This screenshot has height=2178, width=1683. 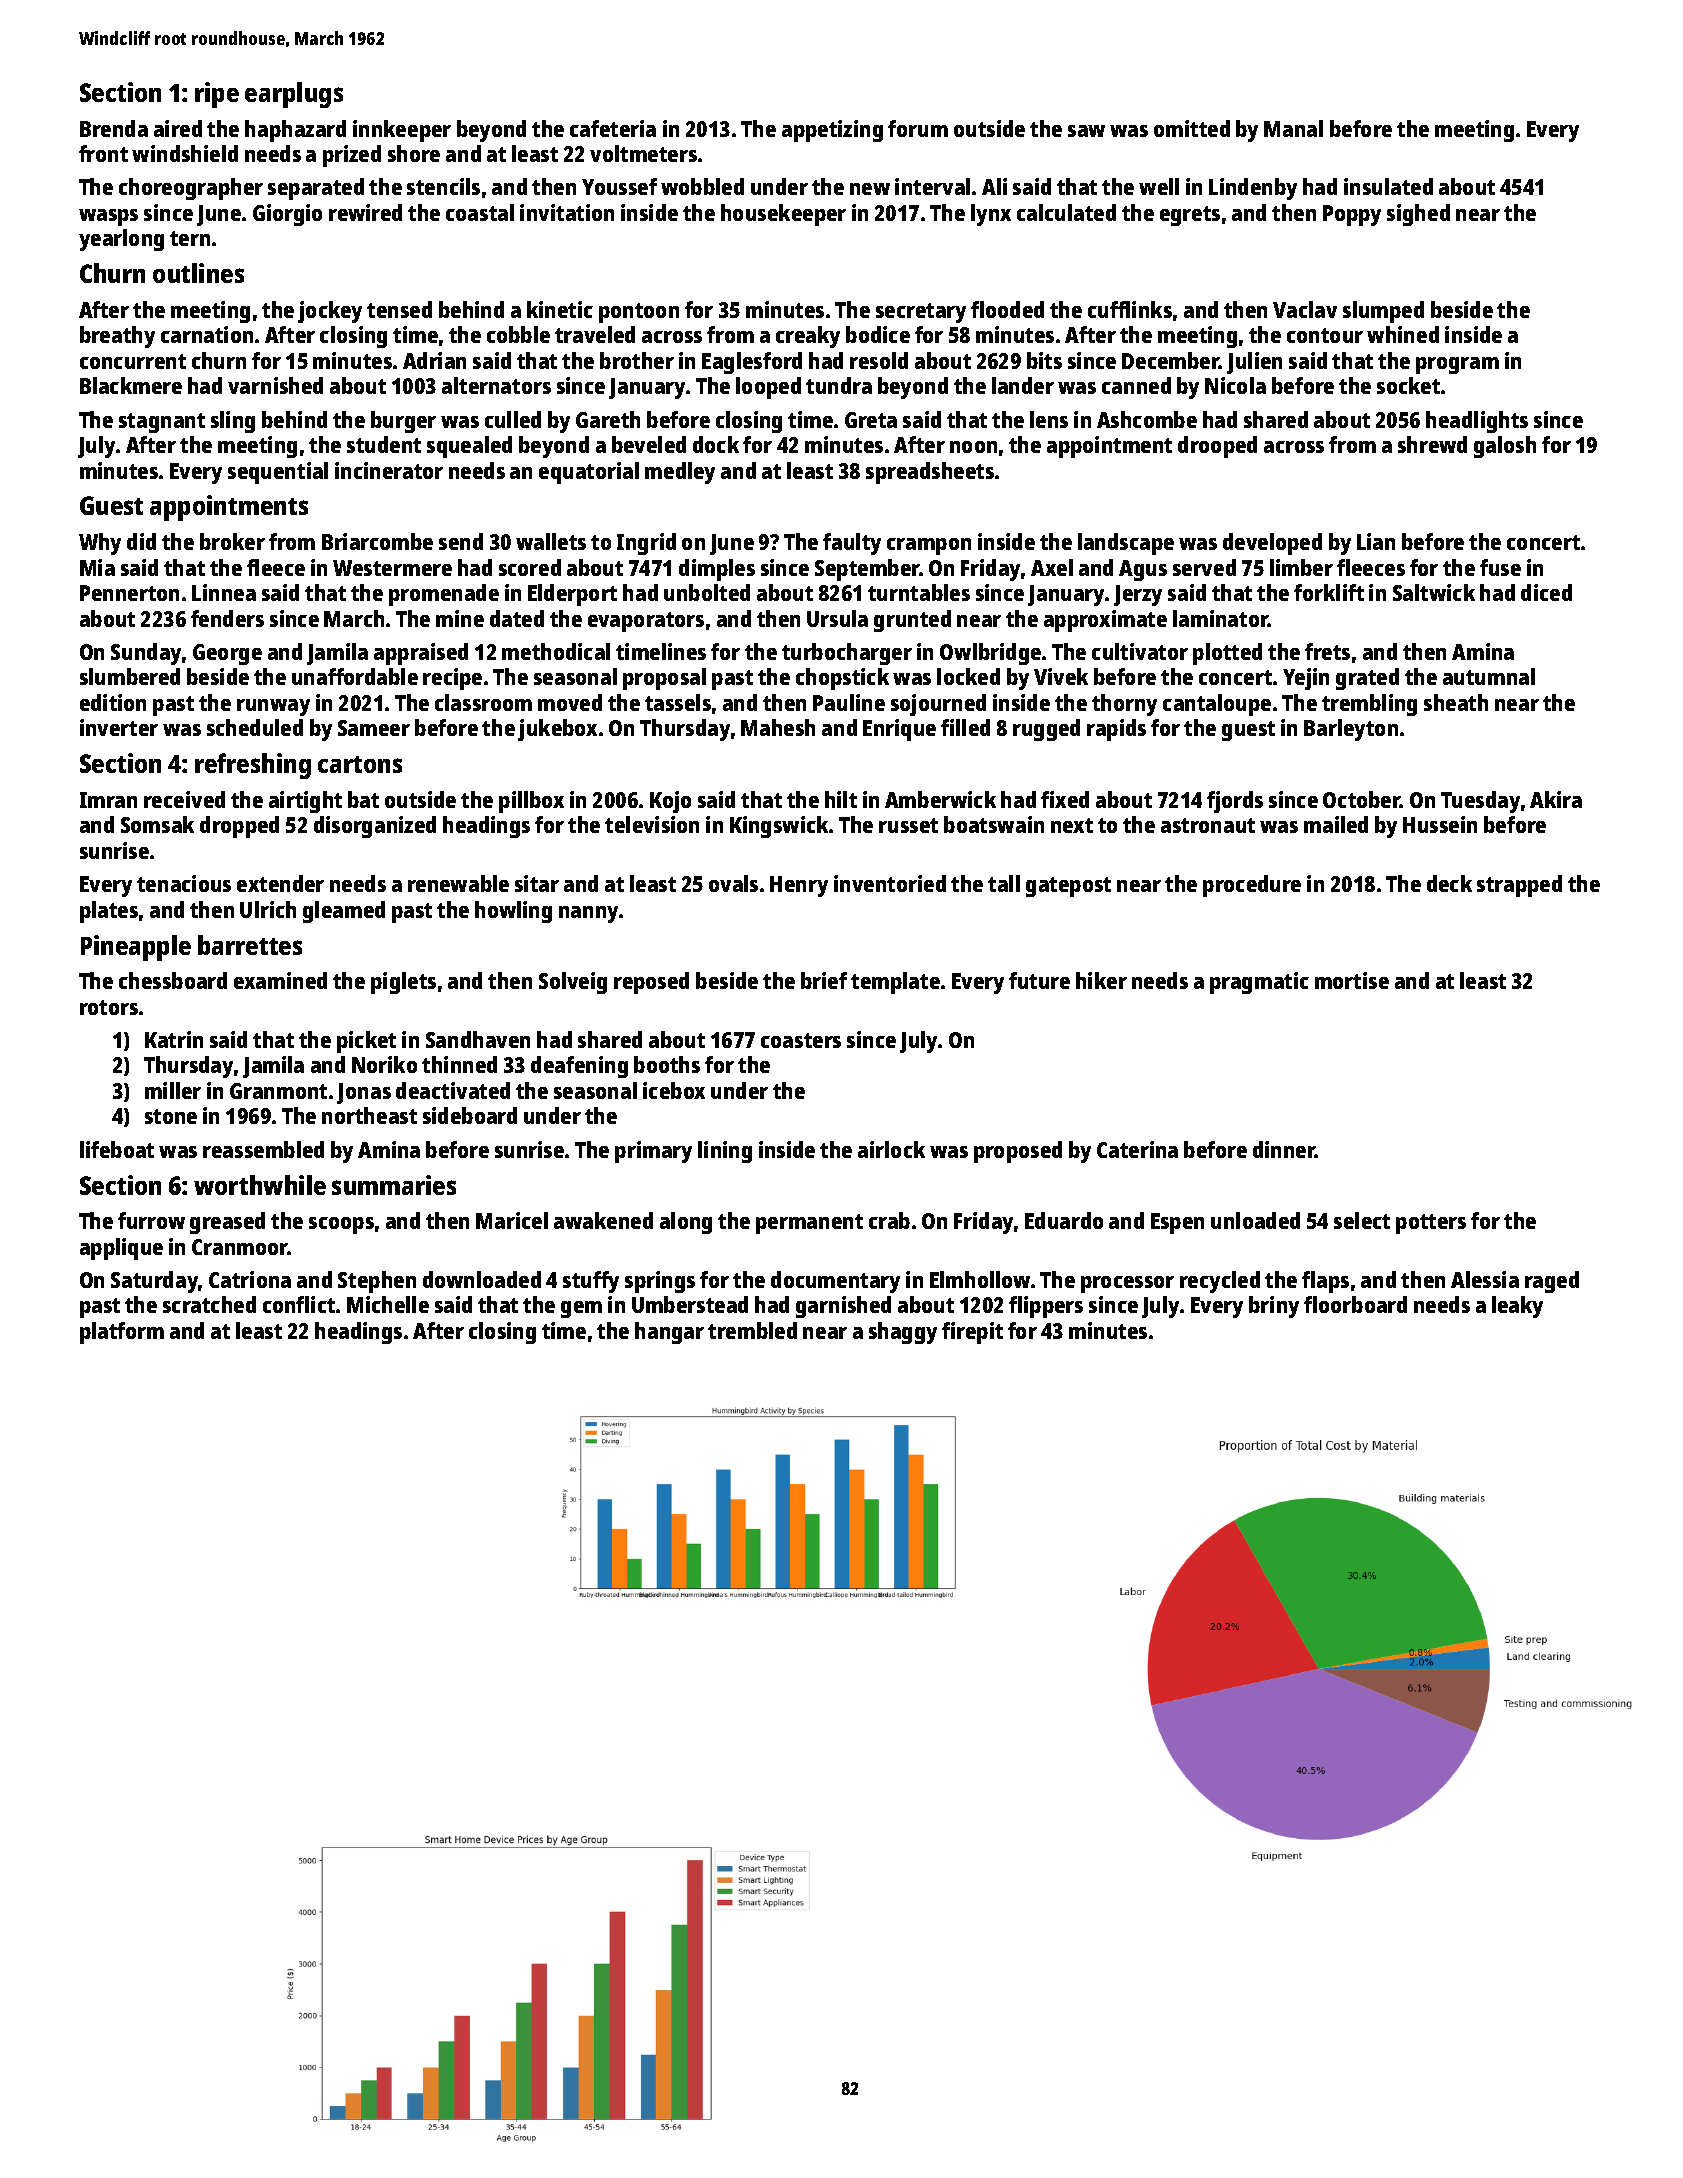 I want to click on choreographer, so click(x=191, y=189).
